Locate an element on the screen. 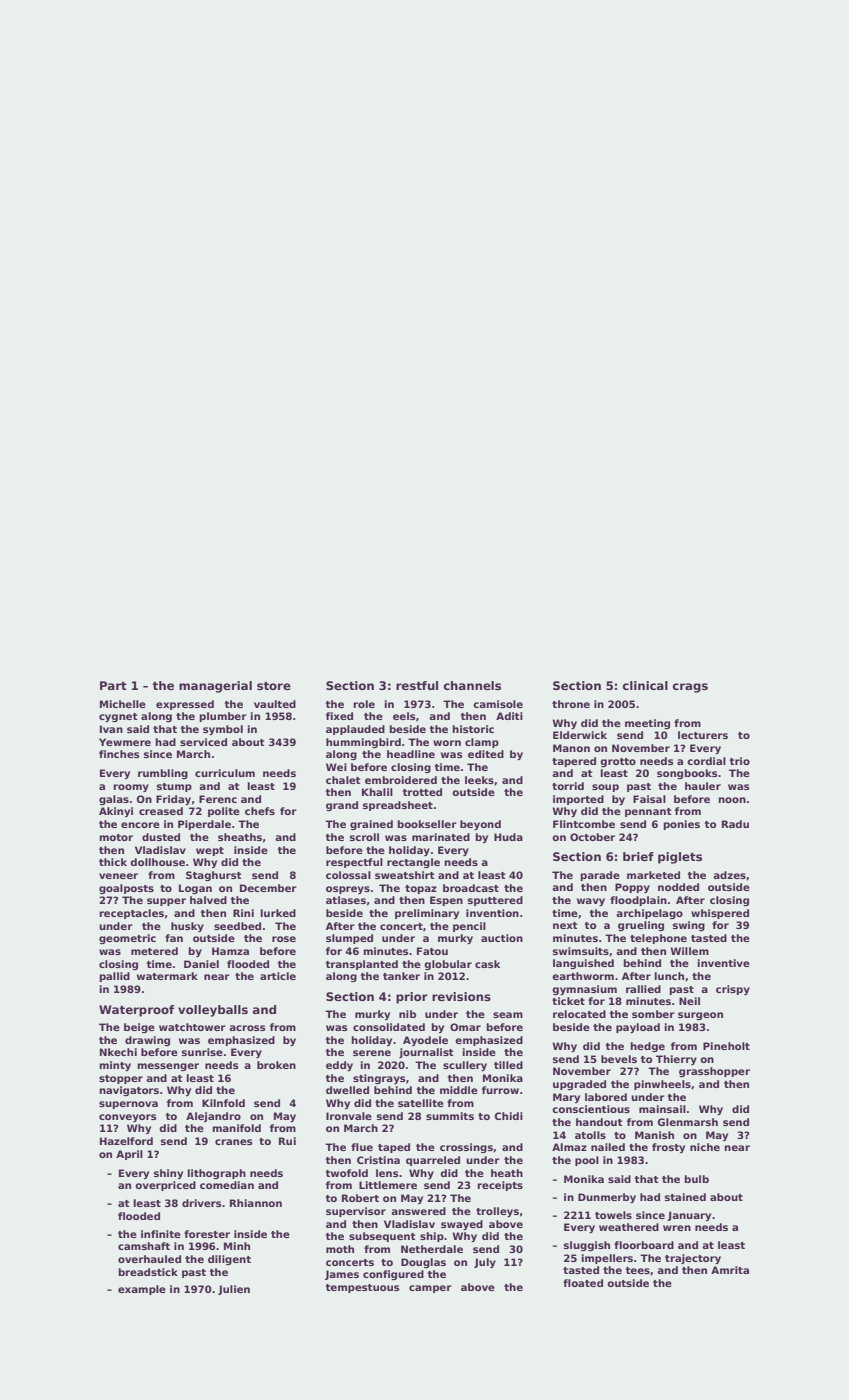 The width and height of the screenshot is (849, 1400). sputtered is located at coordinates (495, 901).
